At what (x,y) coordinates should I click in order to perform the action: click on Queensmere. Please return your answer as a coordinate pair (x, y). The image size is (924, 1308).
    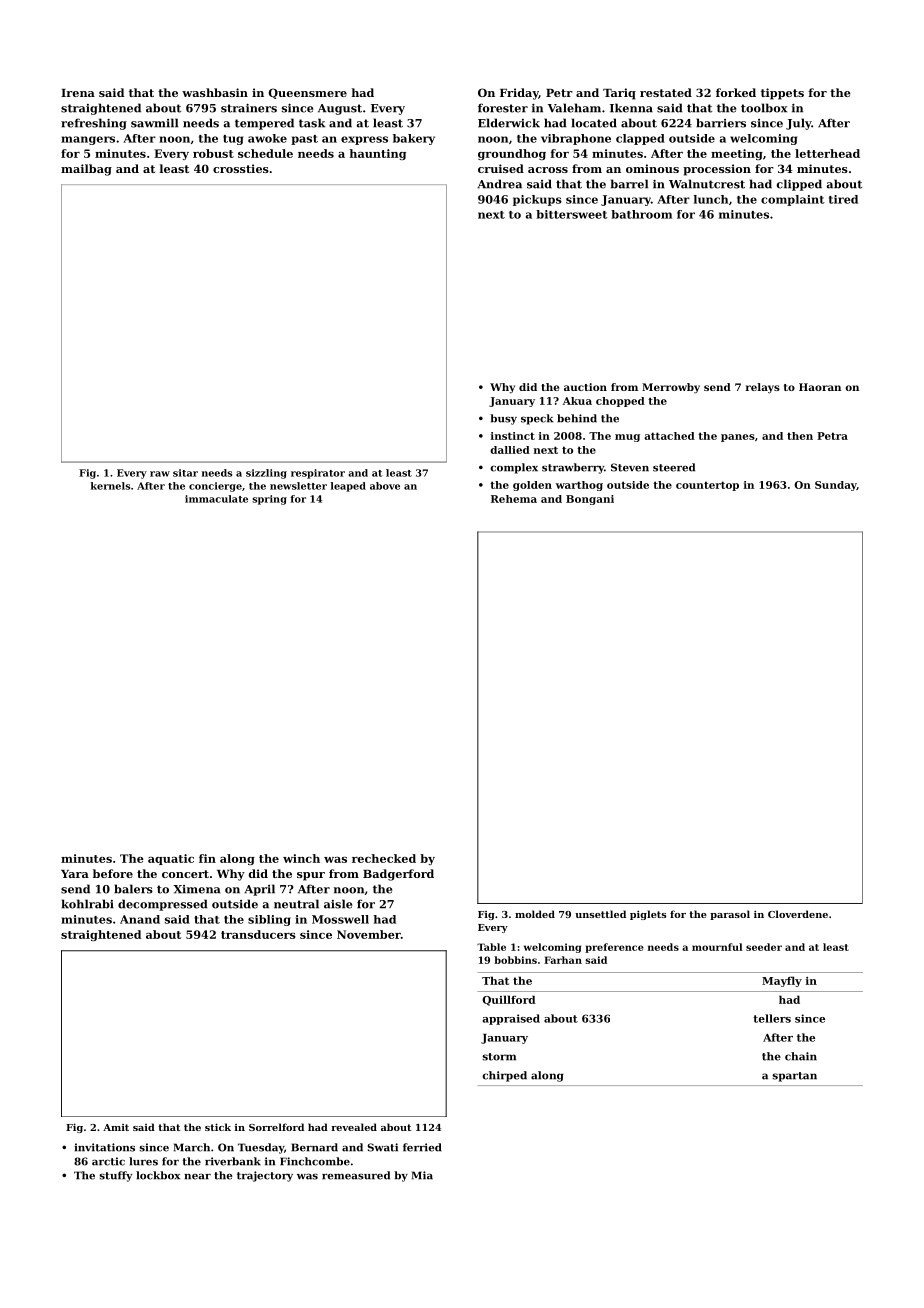
    Looking at the image, I should click on (307, 93).
